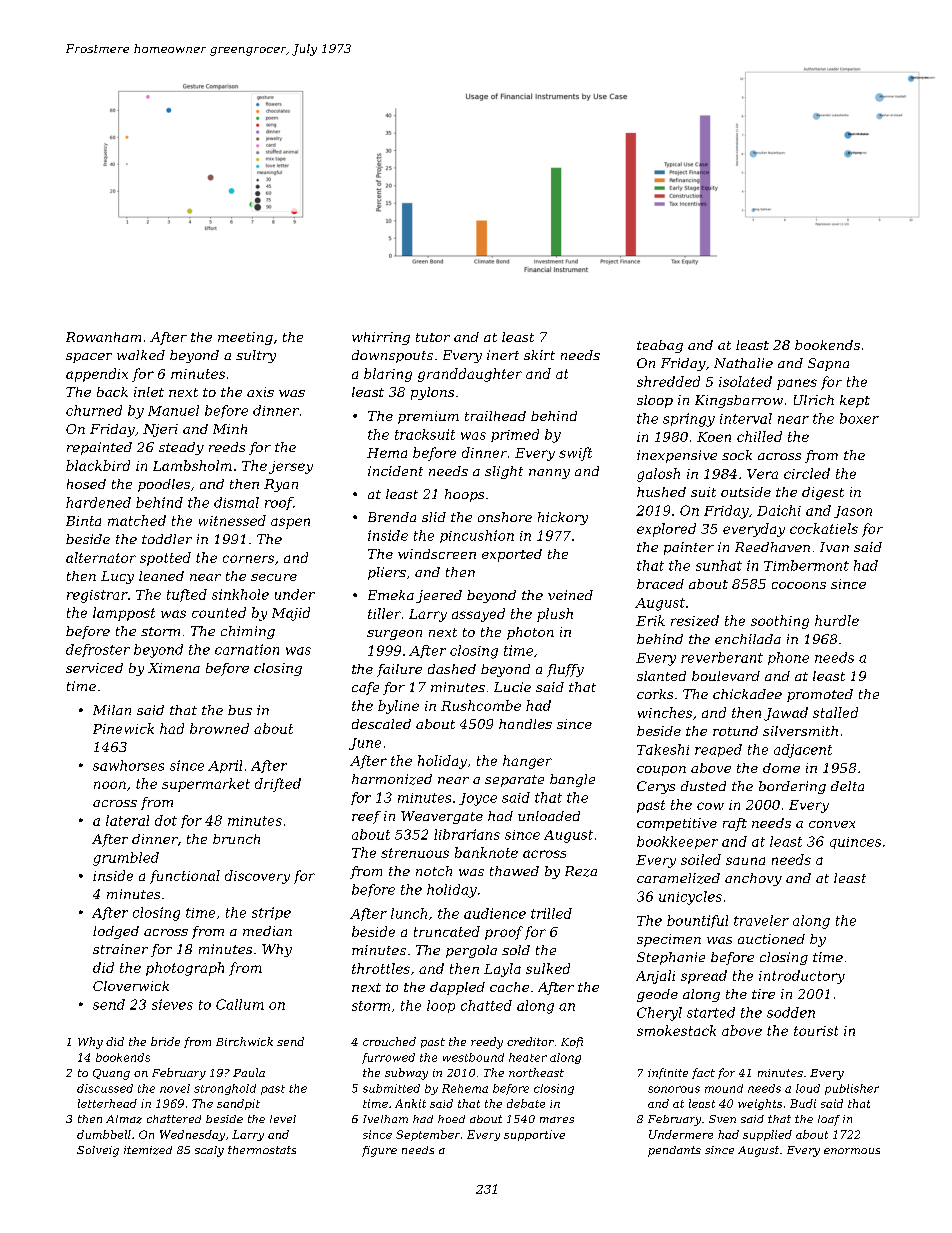 This screenshot has width=952, height=1233. What do you see at coordinates (701, 859) in the screenshot?
I see `soiled` at bounding box center [701, 859].
